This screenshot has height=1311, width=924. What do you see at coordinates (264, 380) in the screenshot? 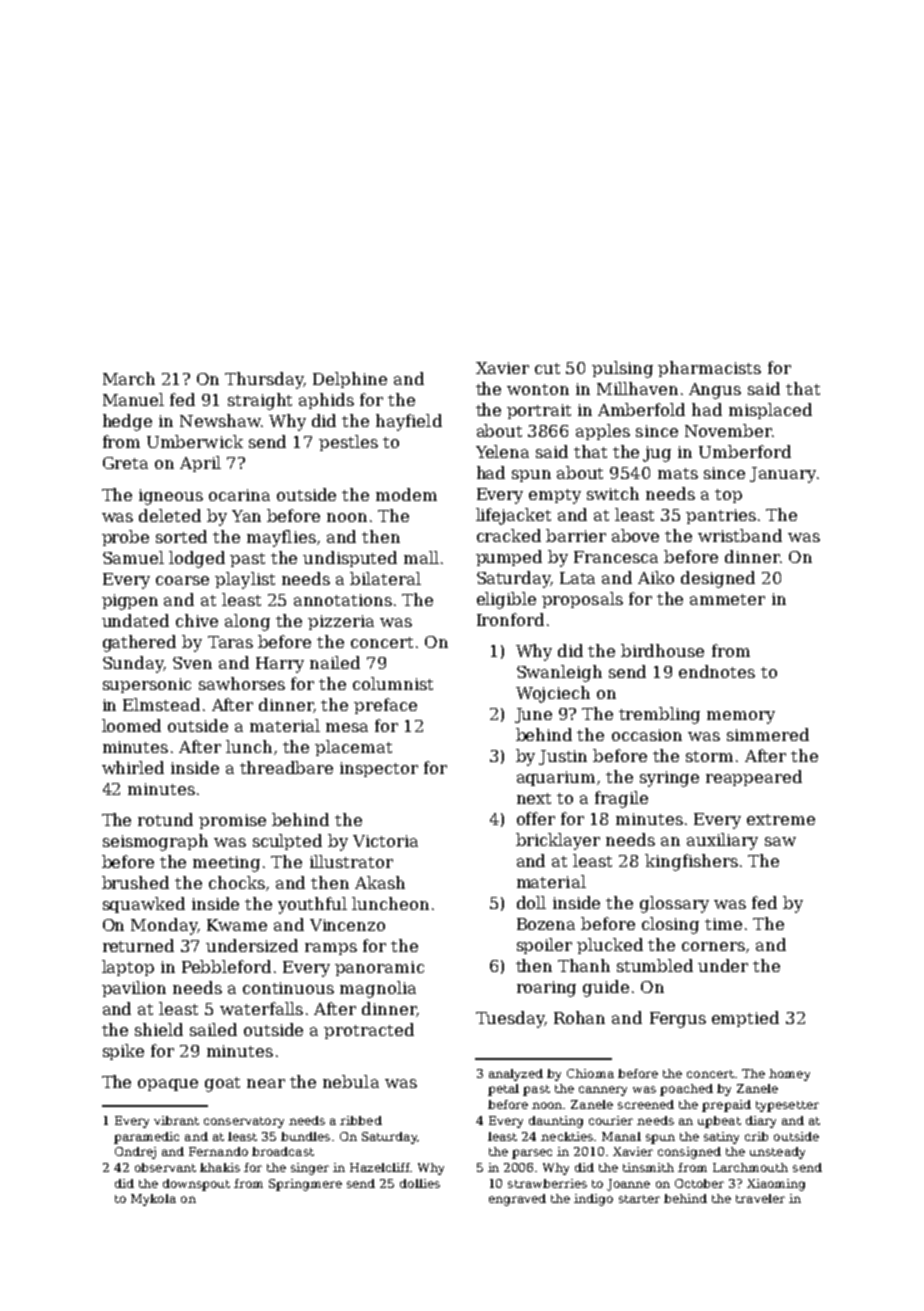
I see `Thursday` at bounding box center [264, 380].
